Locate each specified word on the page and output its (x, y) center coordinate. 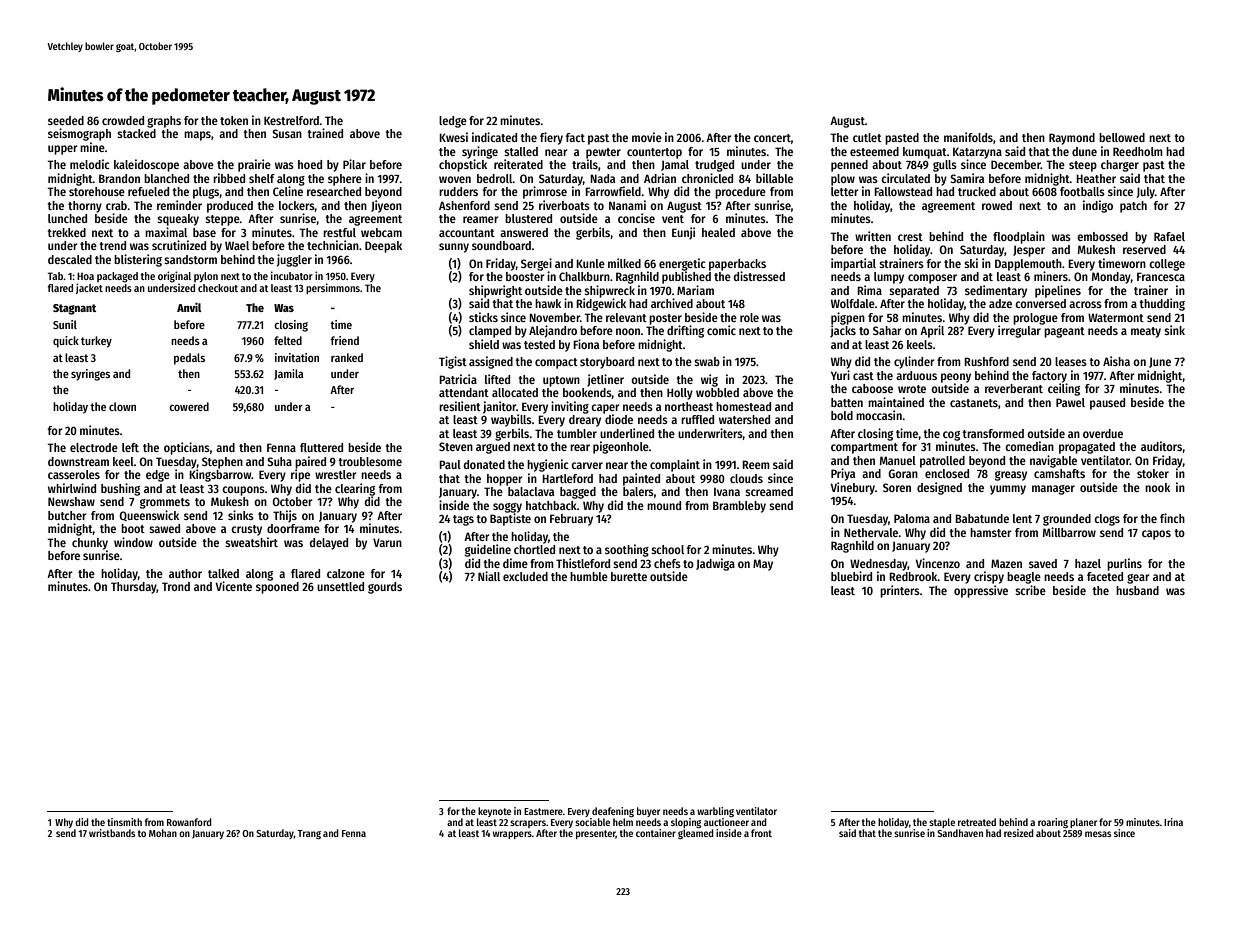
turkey (96, 342)
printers (900, 591)
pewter (603, 153)
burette (629, 576)
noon (628, 331)
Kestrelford (291, 120)
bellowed (1122, 137)
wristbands (112, 833)
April (932, 331)
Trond (176, 586)
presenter (596, 834)
